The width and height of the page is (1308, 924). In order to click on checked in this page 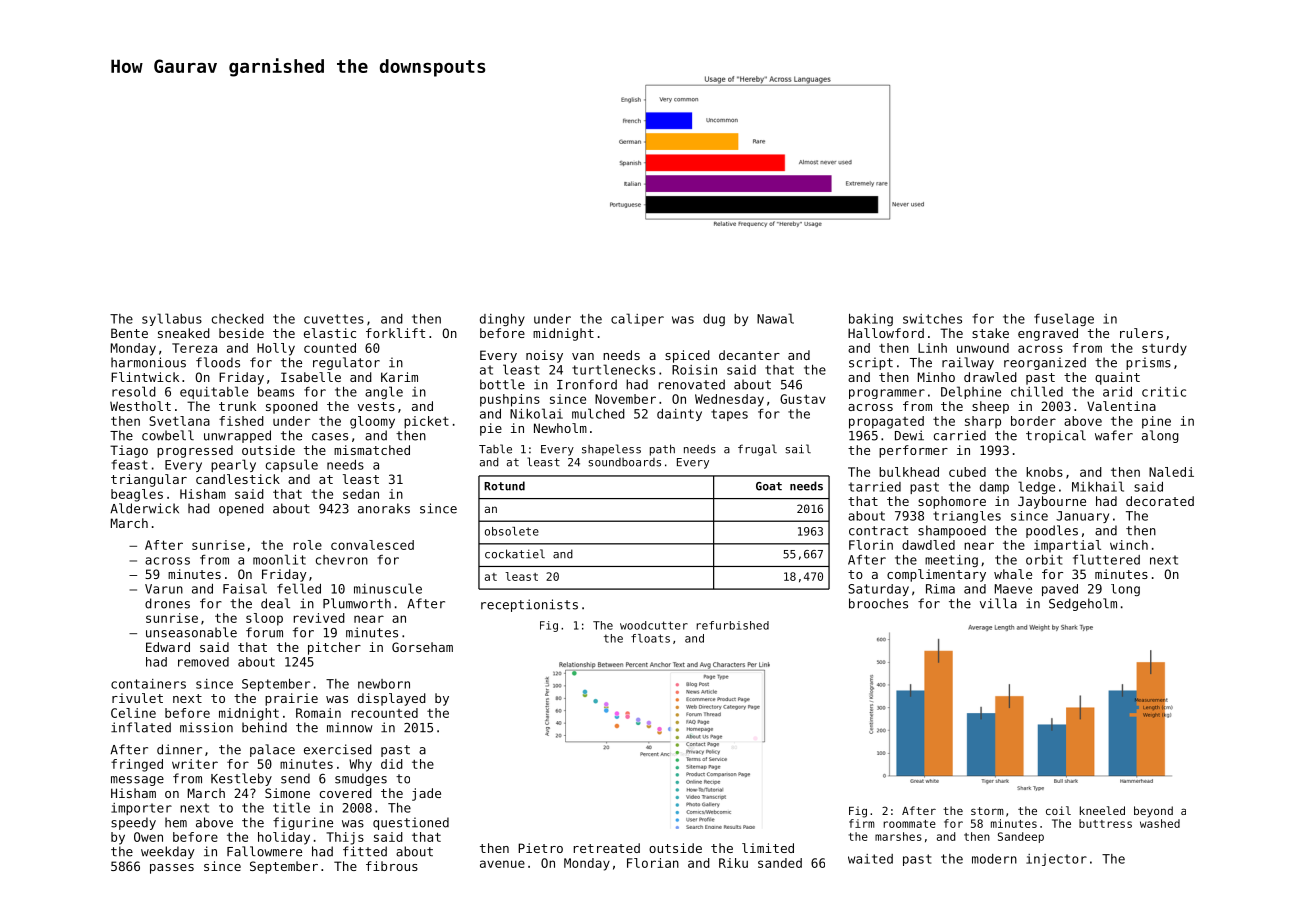, I will do `click(238, 319)`.
